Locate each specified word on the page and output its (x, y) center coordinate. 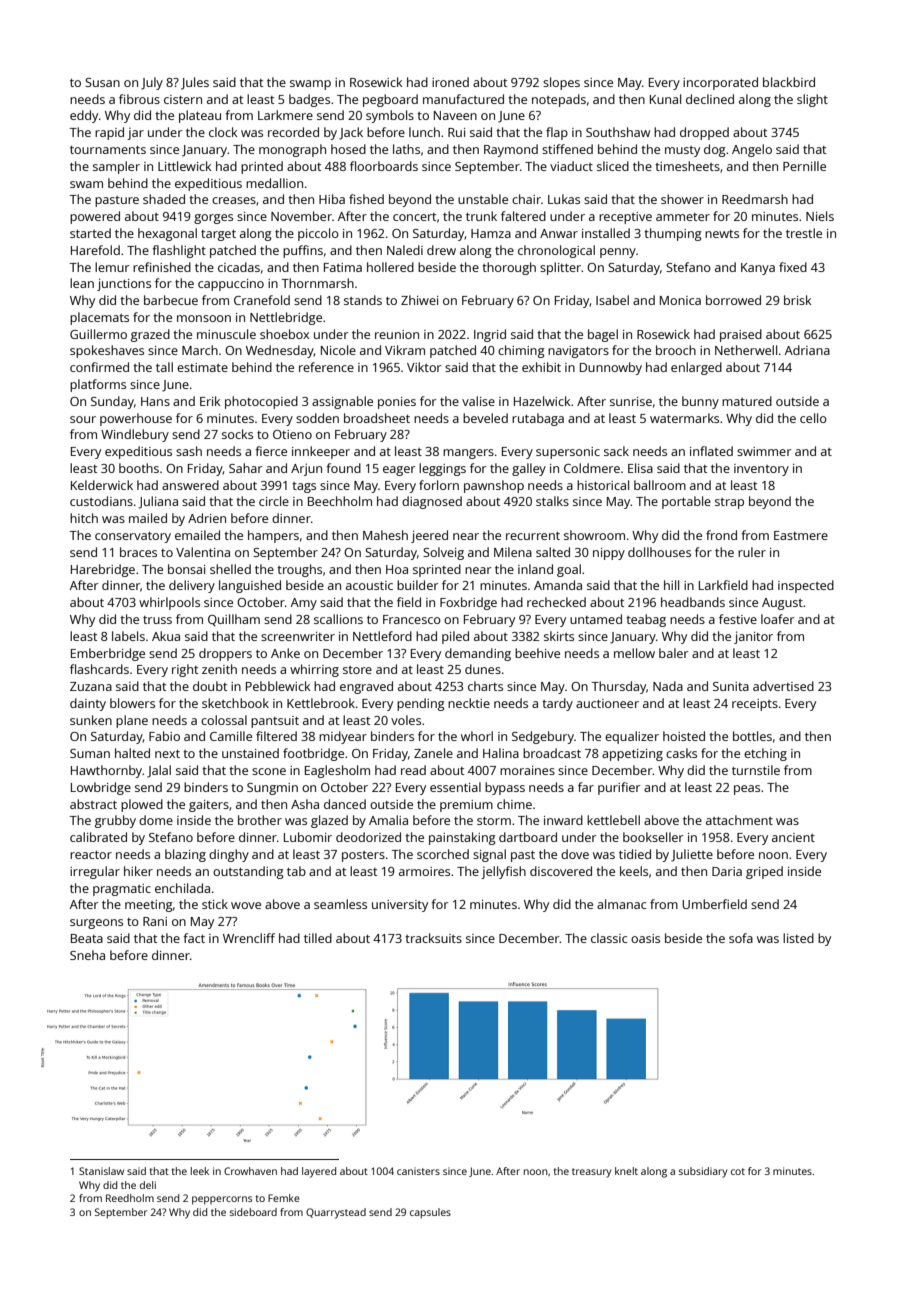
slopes (561, 83)
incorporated (720, 83)
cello (813, 418)
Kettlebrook (321, 703)
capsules (430, 1213)
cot (738, 1171)
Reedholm (130, 1198)
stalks (552, 501)
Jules (195, 83)
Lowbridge (101, 788)
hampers (273, 536)
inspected (806, 586)
